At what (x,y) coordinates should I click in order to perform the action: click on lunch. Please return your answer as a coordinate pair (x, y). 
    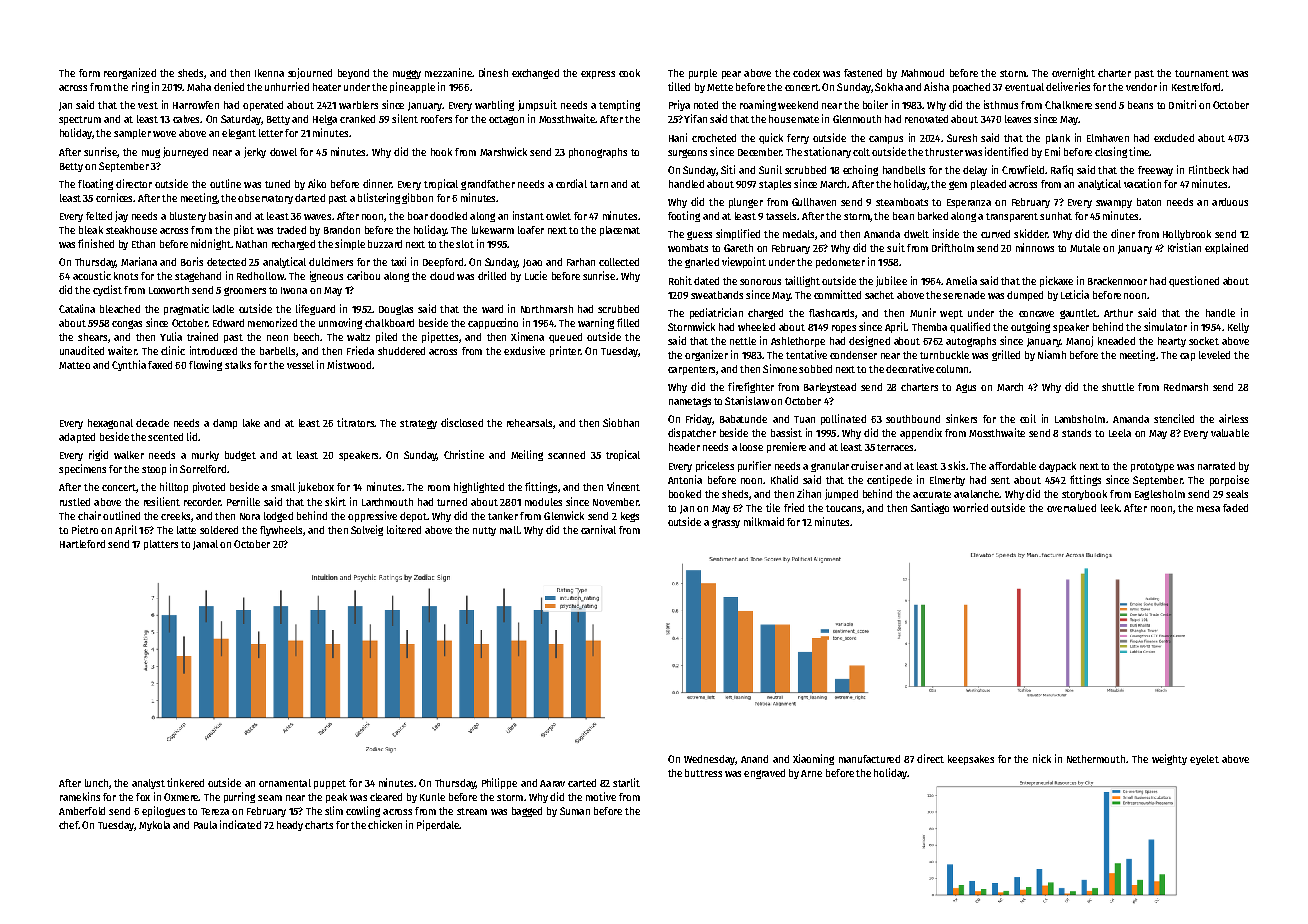
    Looking at the image, I should click on (96, 783).
